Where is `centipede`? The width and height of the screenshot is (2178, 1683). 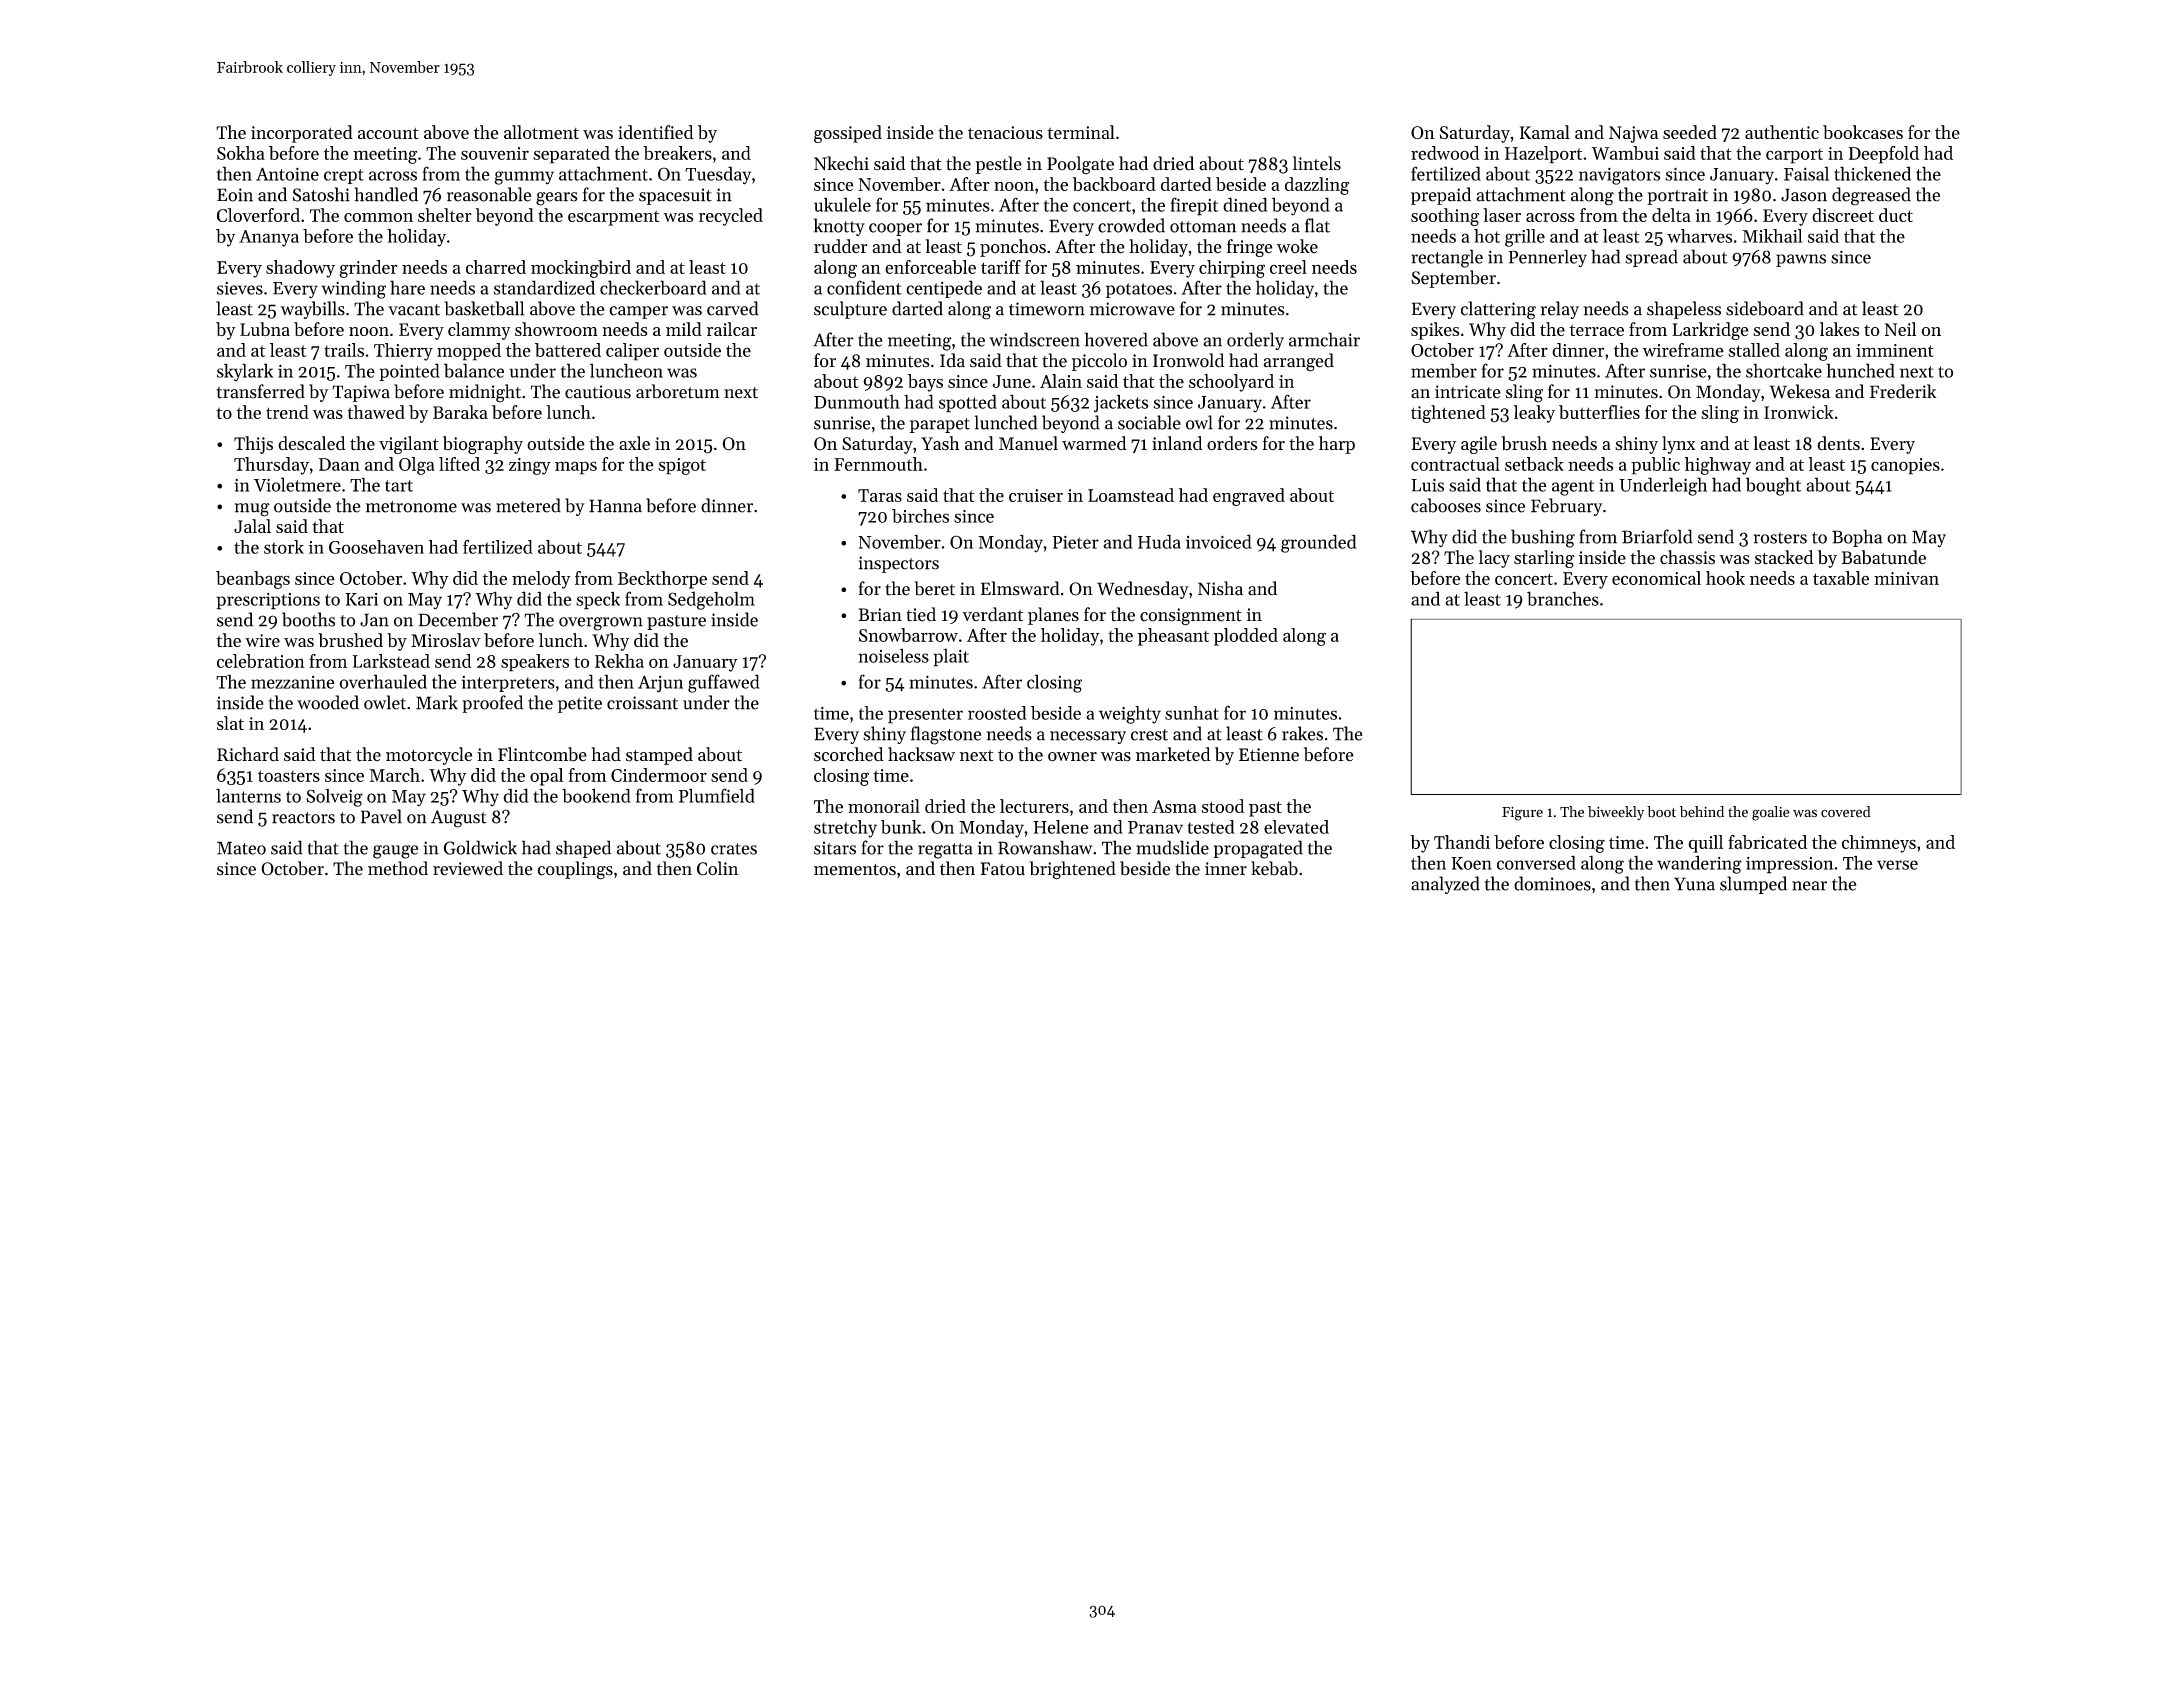 centipede is located at coordinates (944, 289).
